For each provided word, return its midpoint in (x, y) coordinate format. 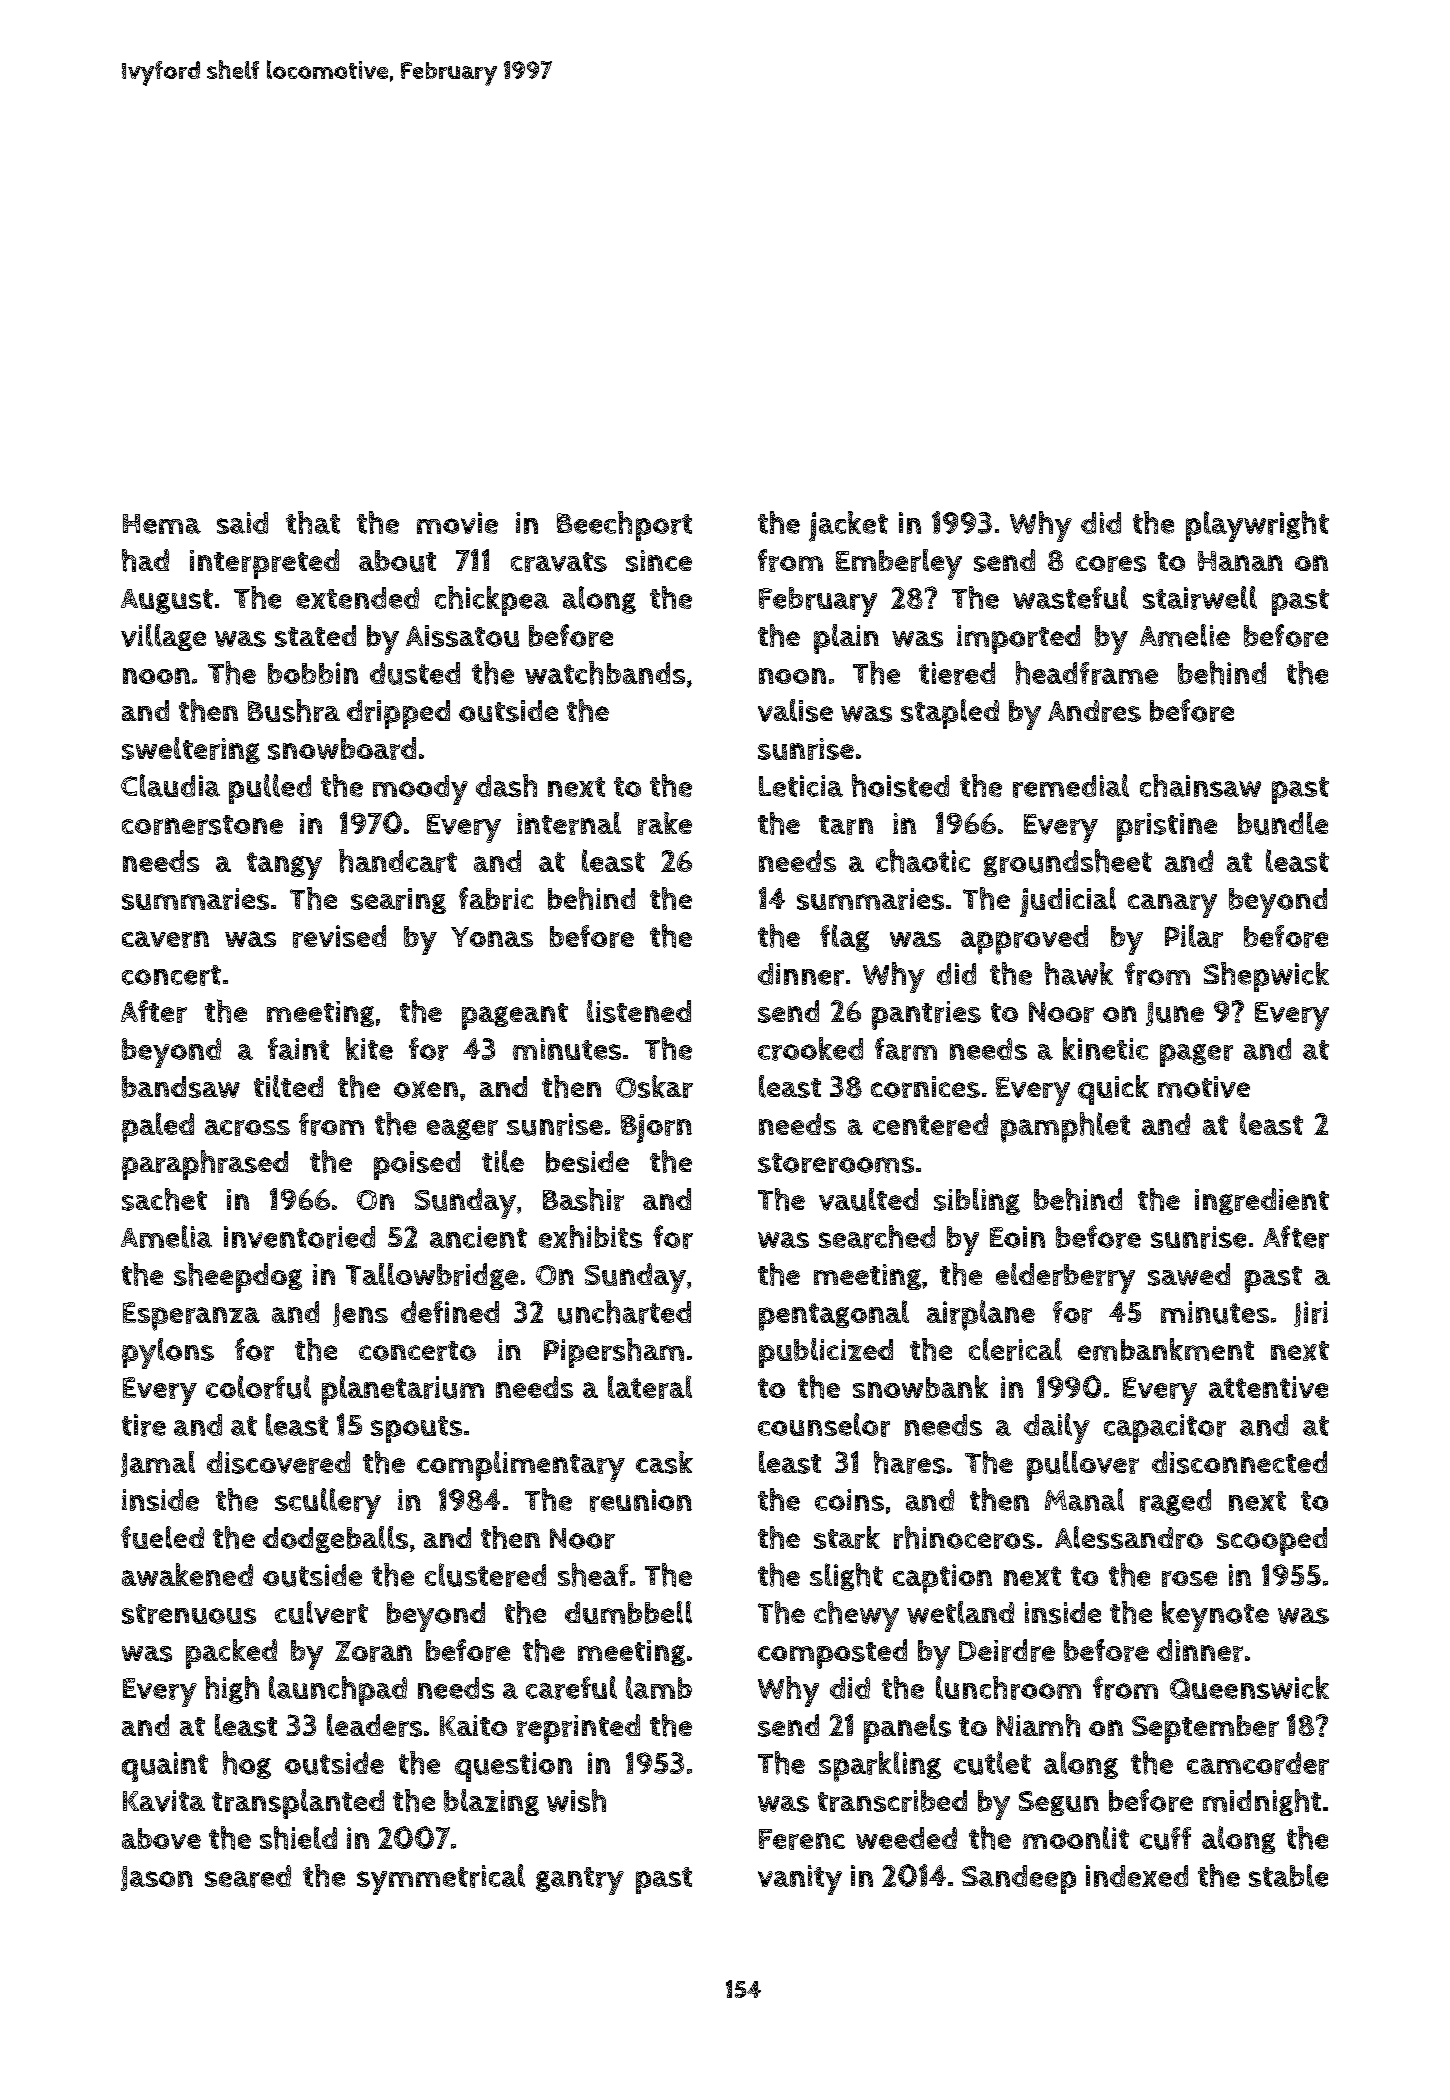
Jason (157, 1878)
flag (844, 938)
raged (1175, 1502)
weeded (906, 1838)
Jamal (158, 1464)
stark (847, 1537)
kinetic (1105, 1048)
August (167, 601)
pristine (1167, 827)
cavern (165, 939)
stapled (950, 714)
